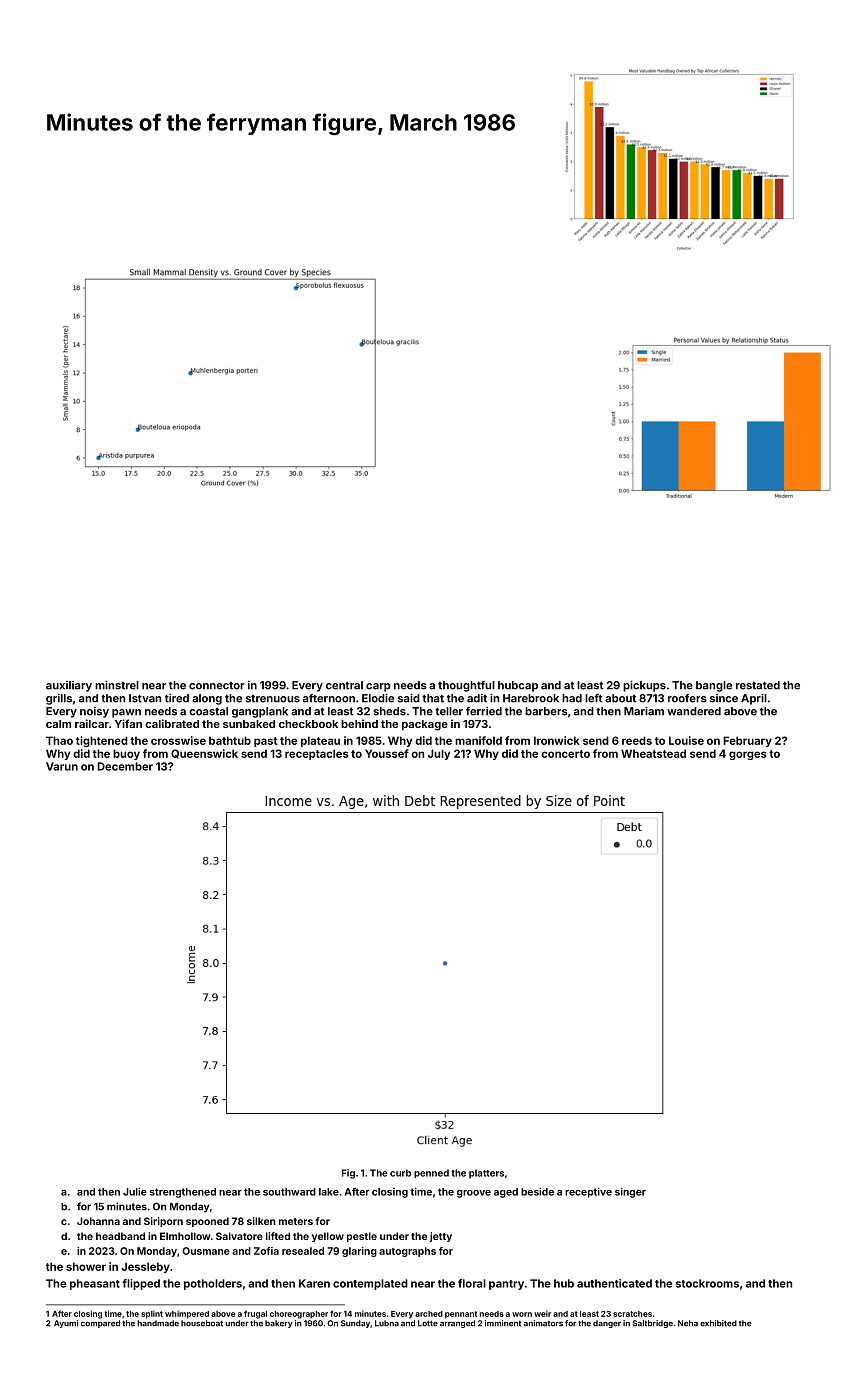 The height and width of the screenshot is (1400, 849). What do you see at coordinates (135, 1191) in the screenshot?
I see `Julie` at bounding box center [135, 1191].
